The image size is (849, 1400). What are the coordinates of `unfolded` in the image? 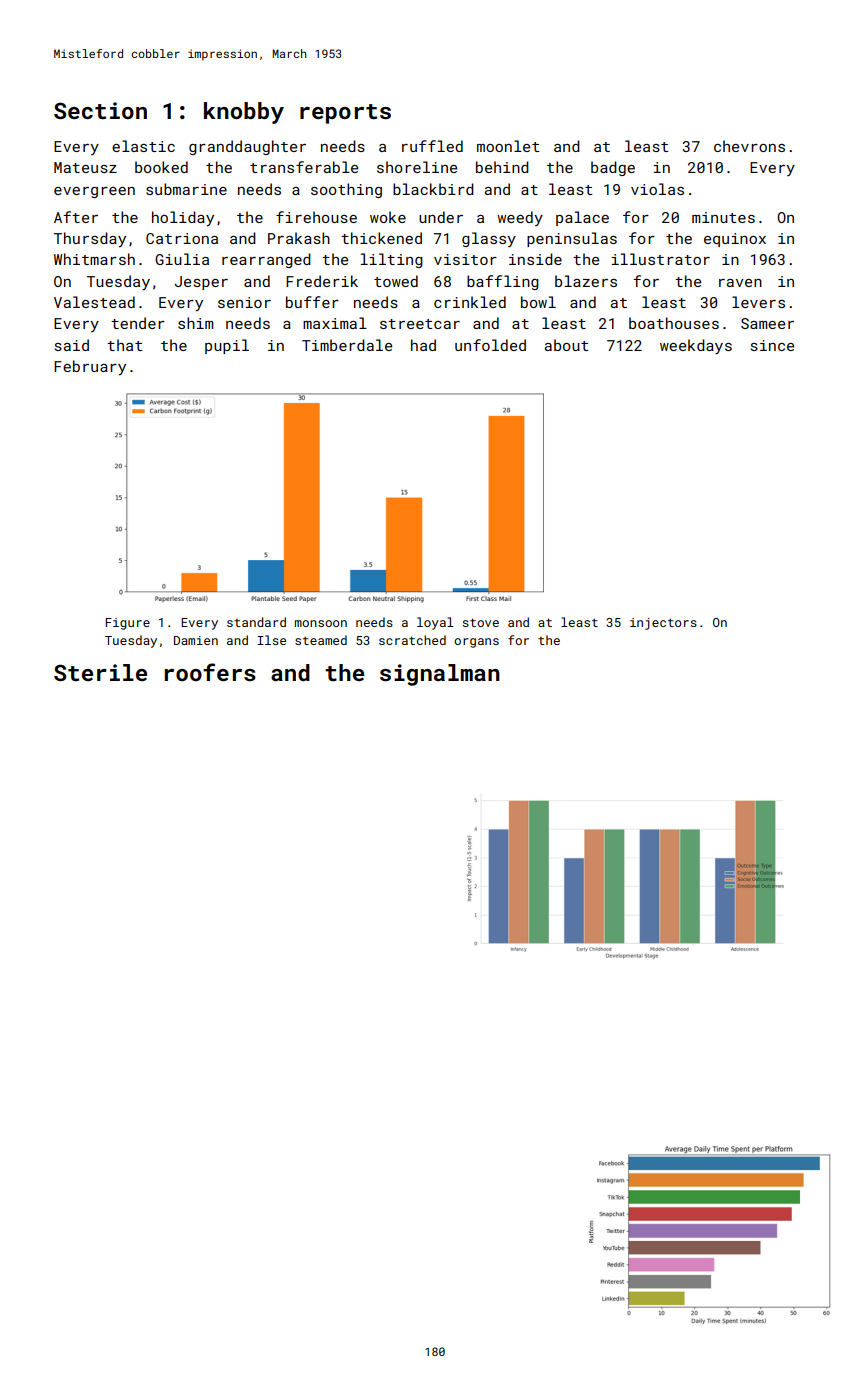 It's located at (490, 345).
